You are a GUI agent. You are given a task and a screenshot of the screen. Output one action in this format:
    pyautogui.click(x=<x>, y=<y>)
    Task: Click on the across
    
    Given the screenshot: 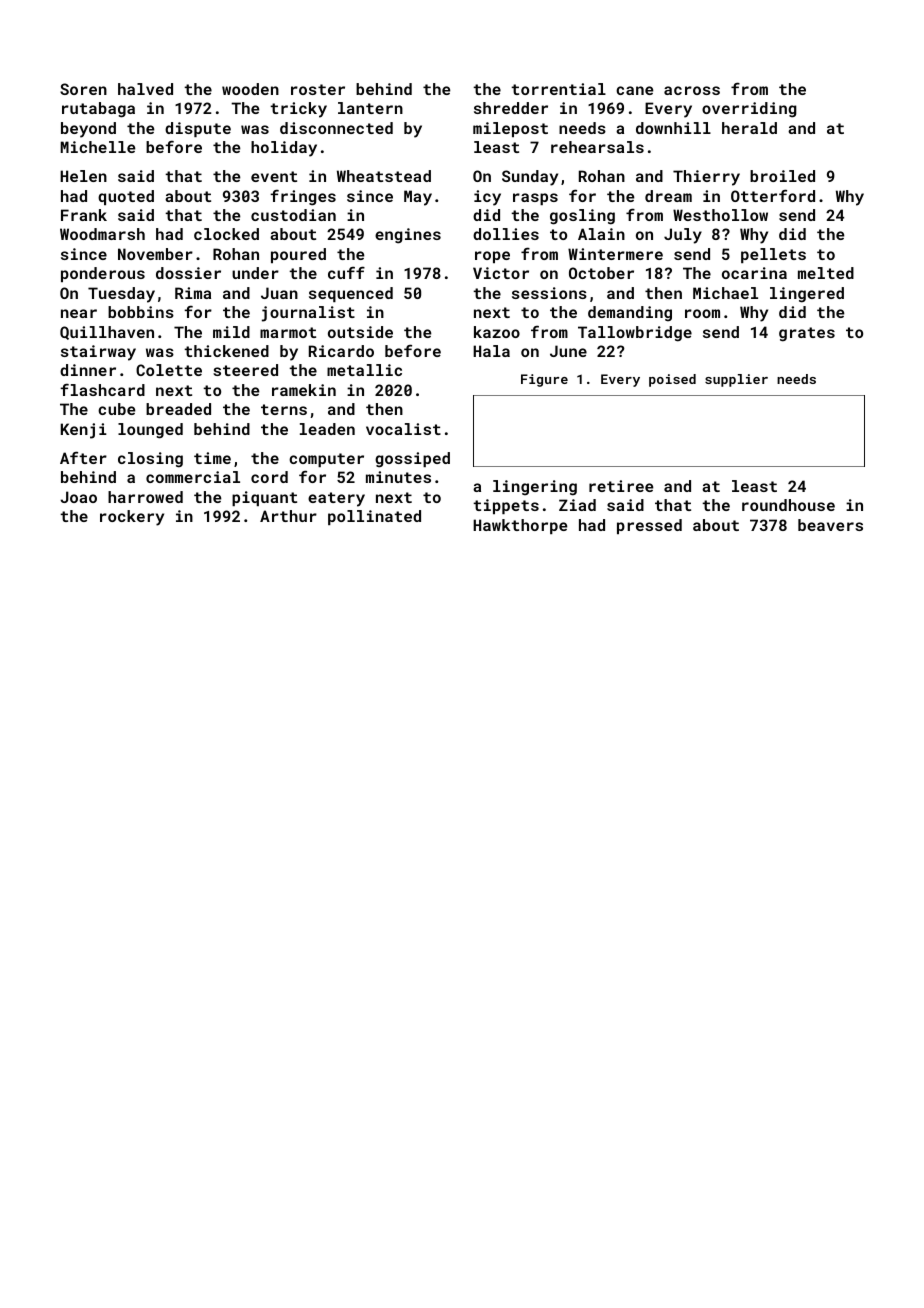 What is the action you would take?
    pyautogui.click(x=692, y=90)
